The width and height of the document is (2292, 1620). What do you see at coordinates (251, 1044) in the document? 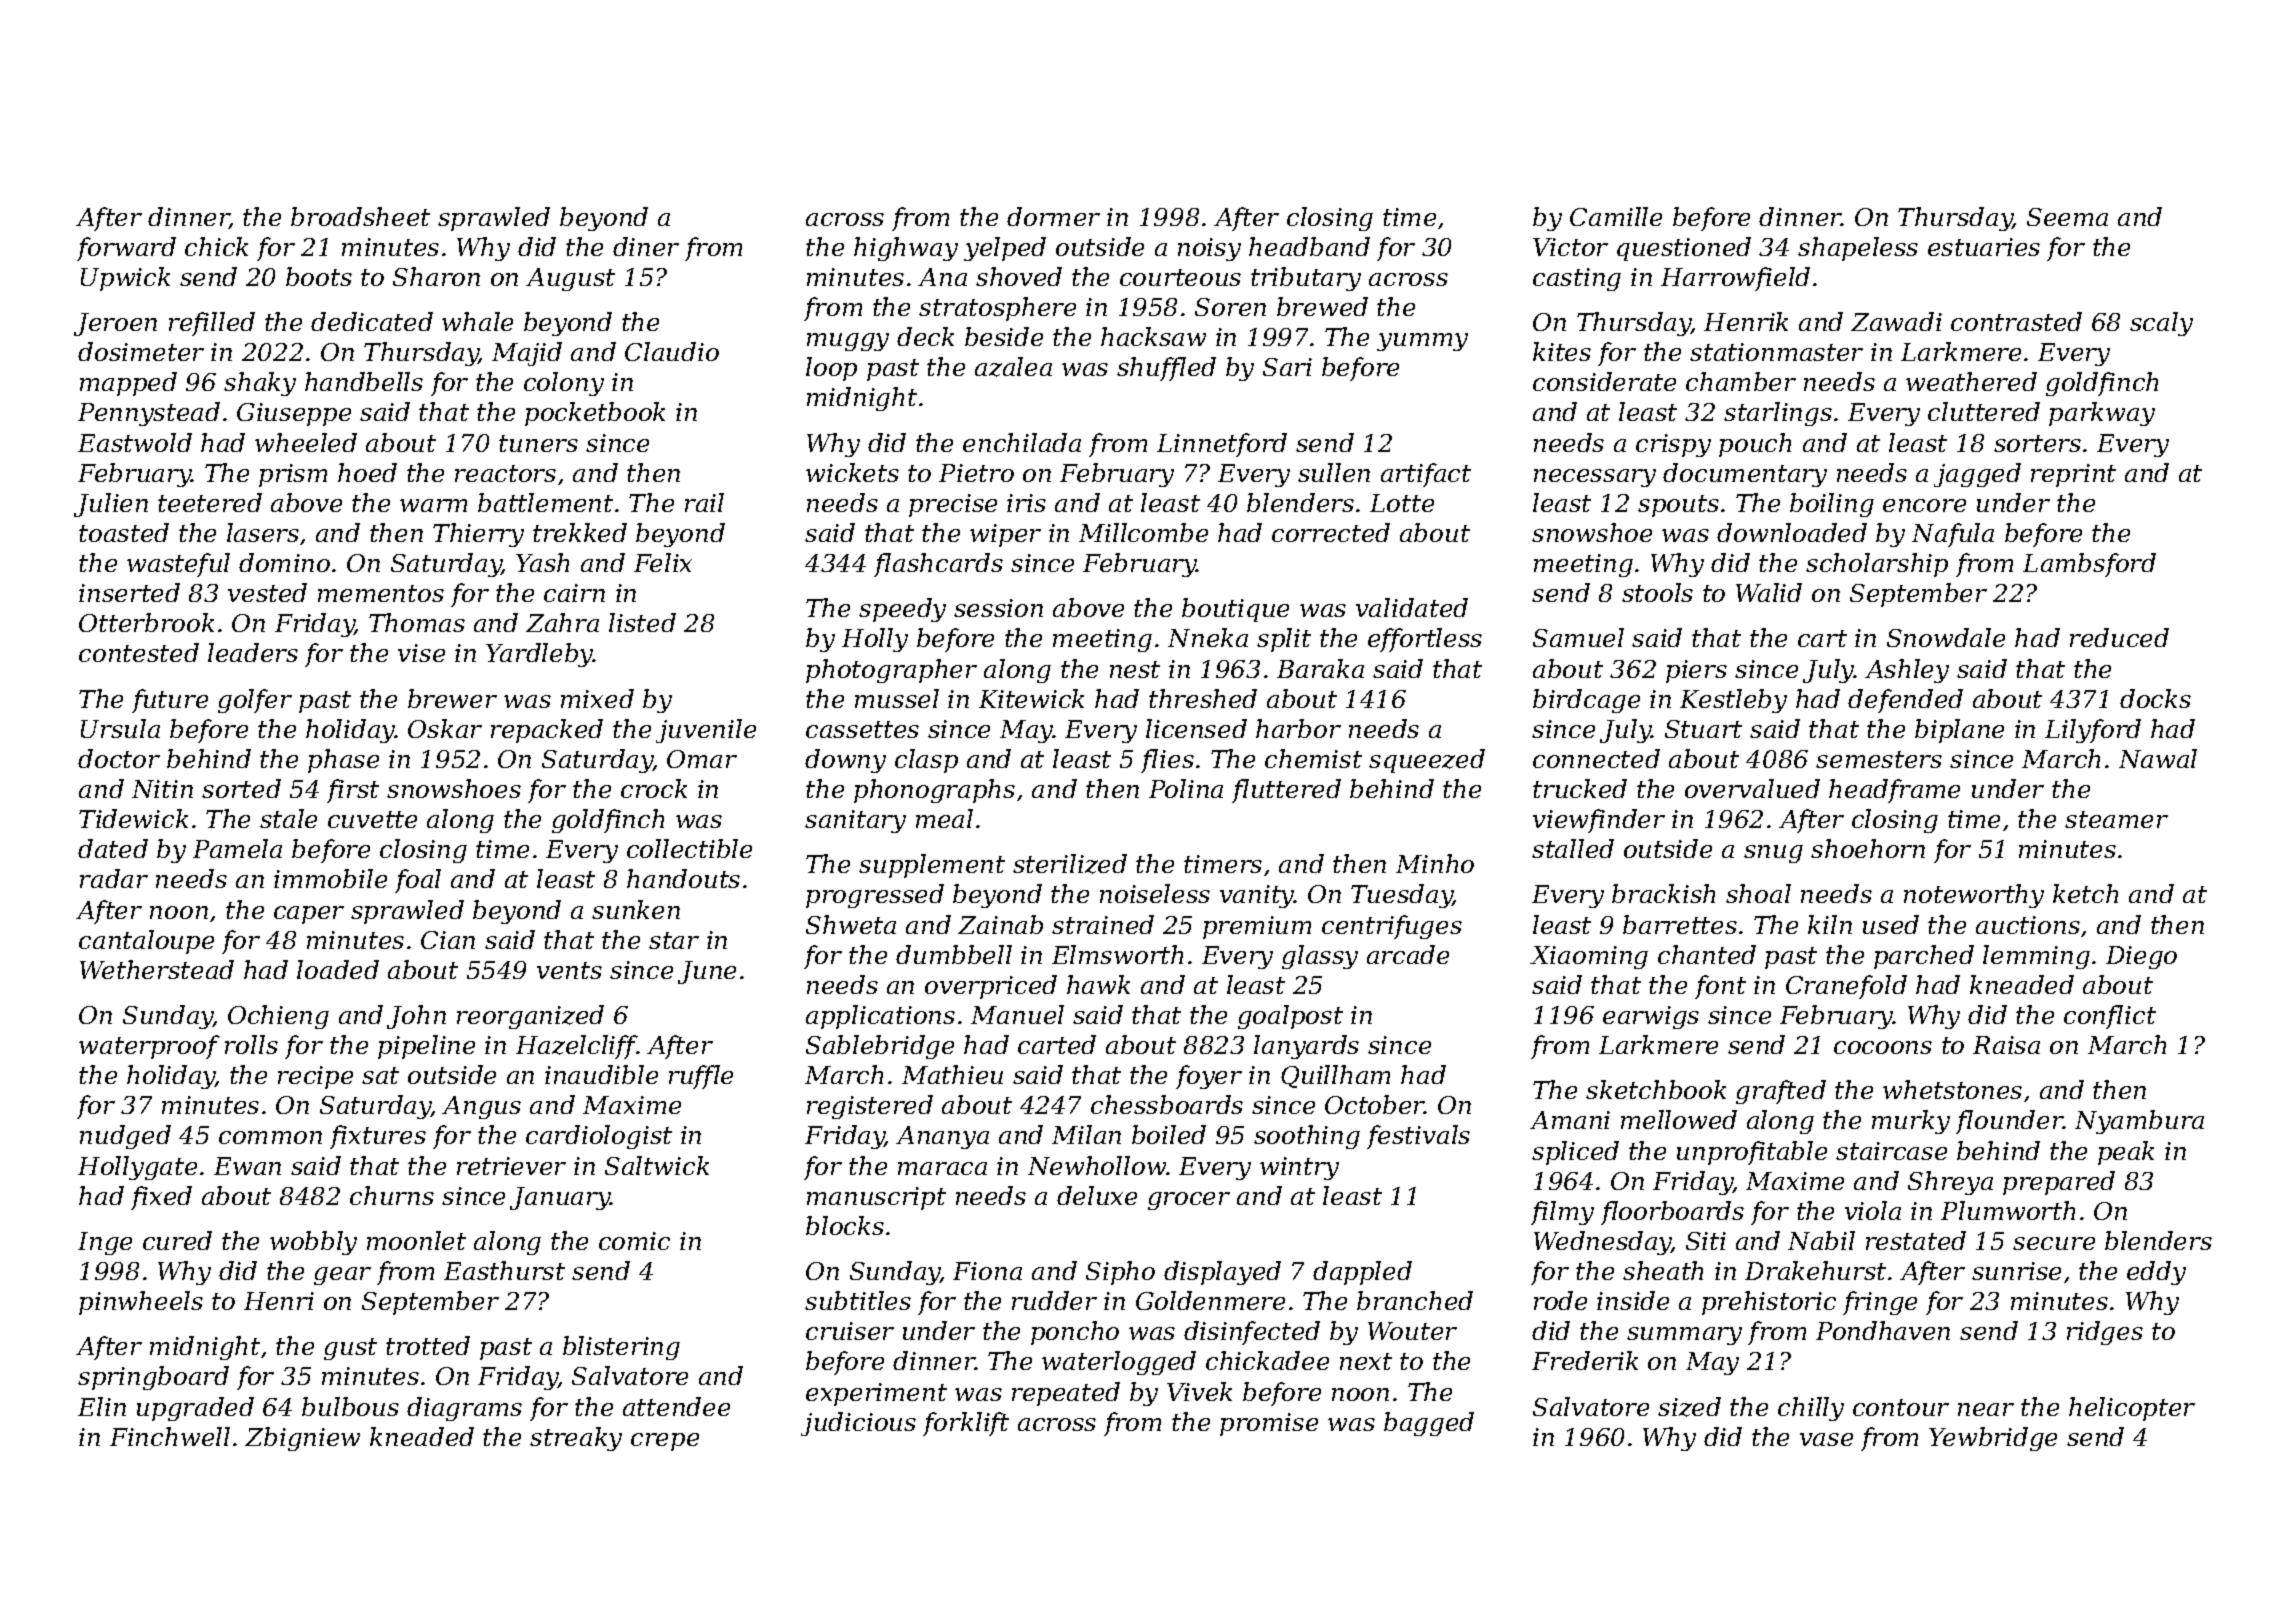
I see `rolls` at bounding box center [251, 1044].
